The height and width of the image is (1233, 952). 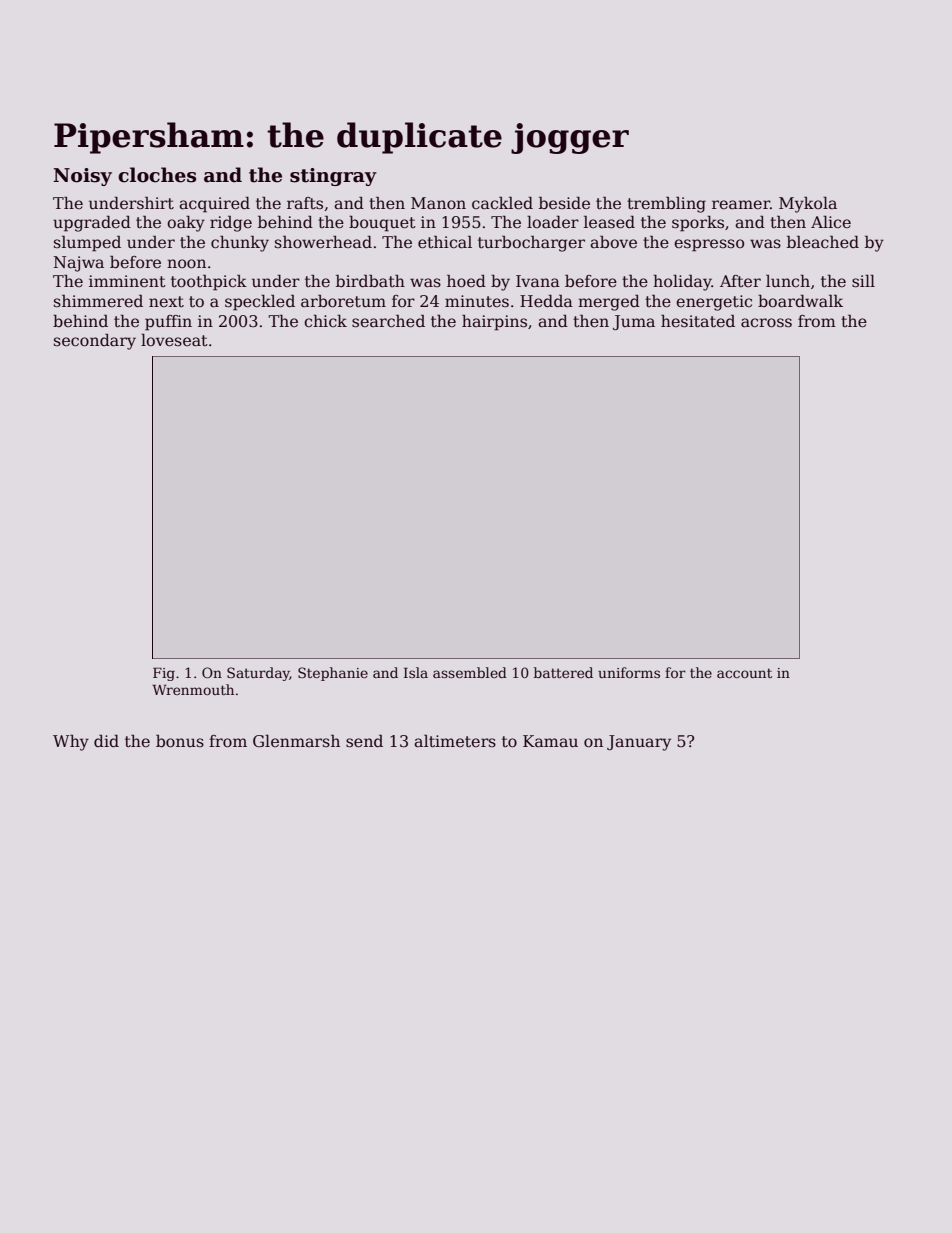 I want to click on Manon, so click(x=438, y=203).
